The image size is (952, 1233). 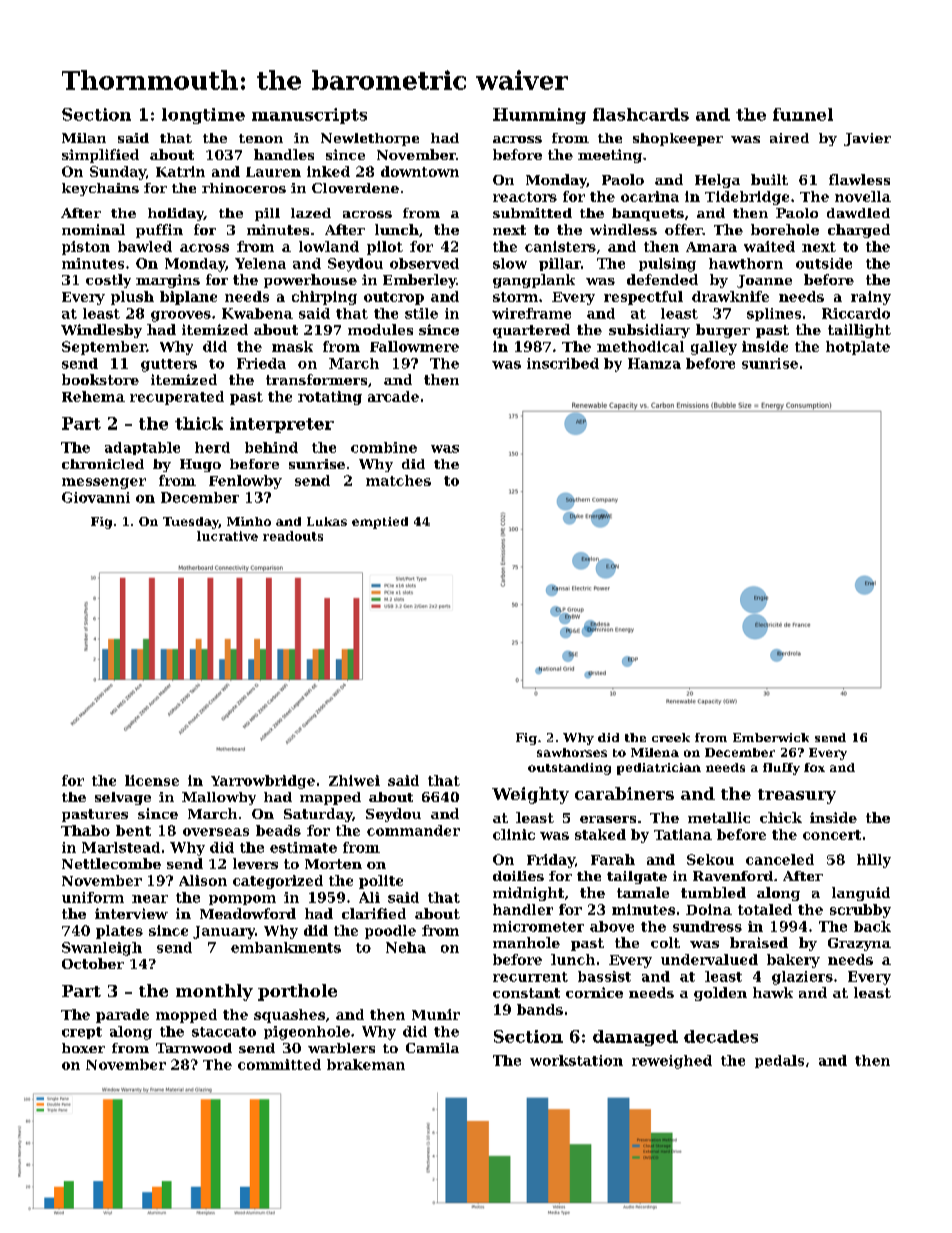 I want to click on Katrin, so click(x=180, y=171).
